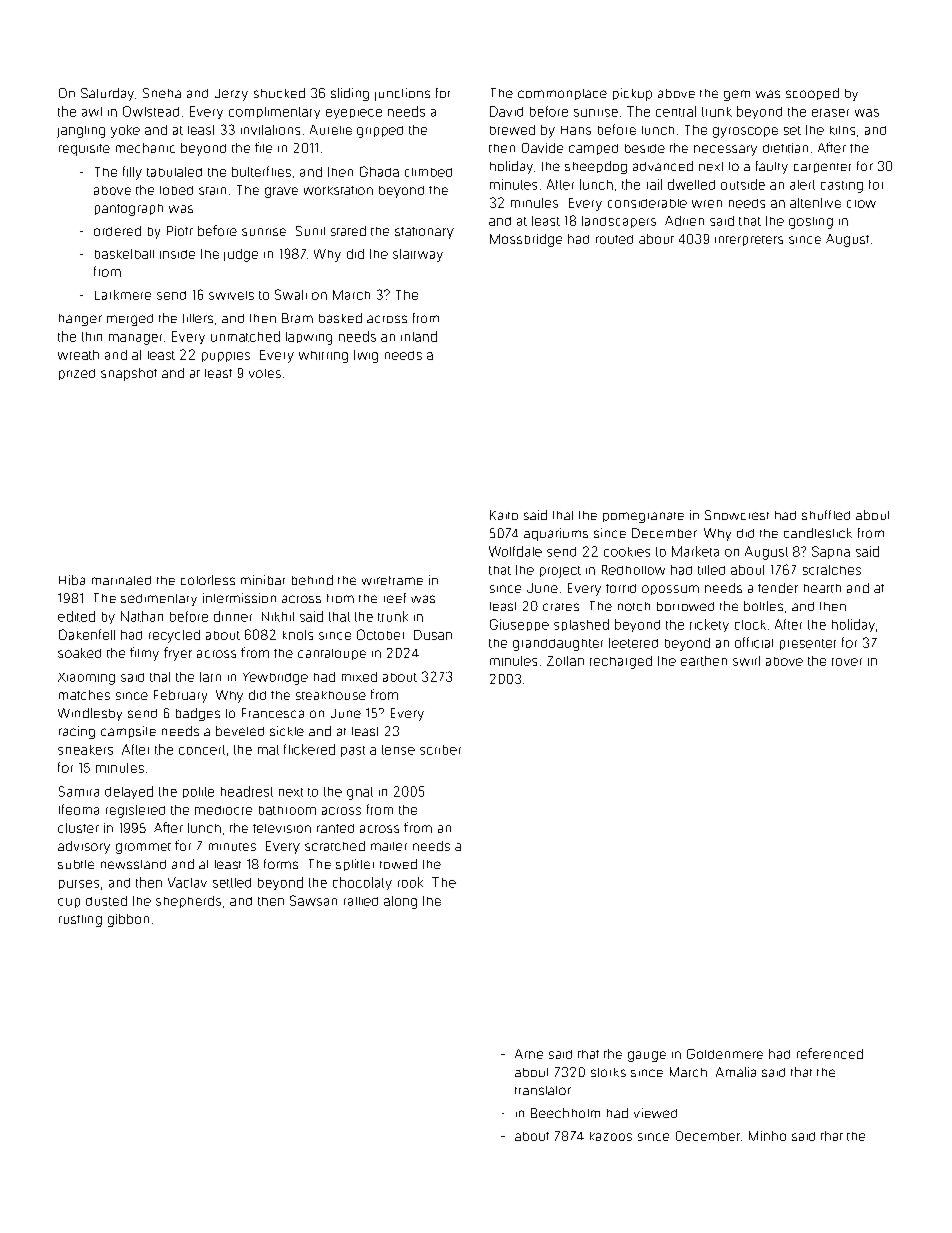 This screenshot has height=1233, width=952. Describe the element at coordinates (543, 1090) in the screenshot. I see `translator` at that location.
